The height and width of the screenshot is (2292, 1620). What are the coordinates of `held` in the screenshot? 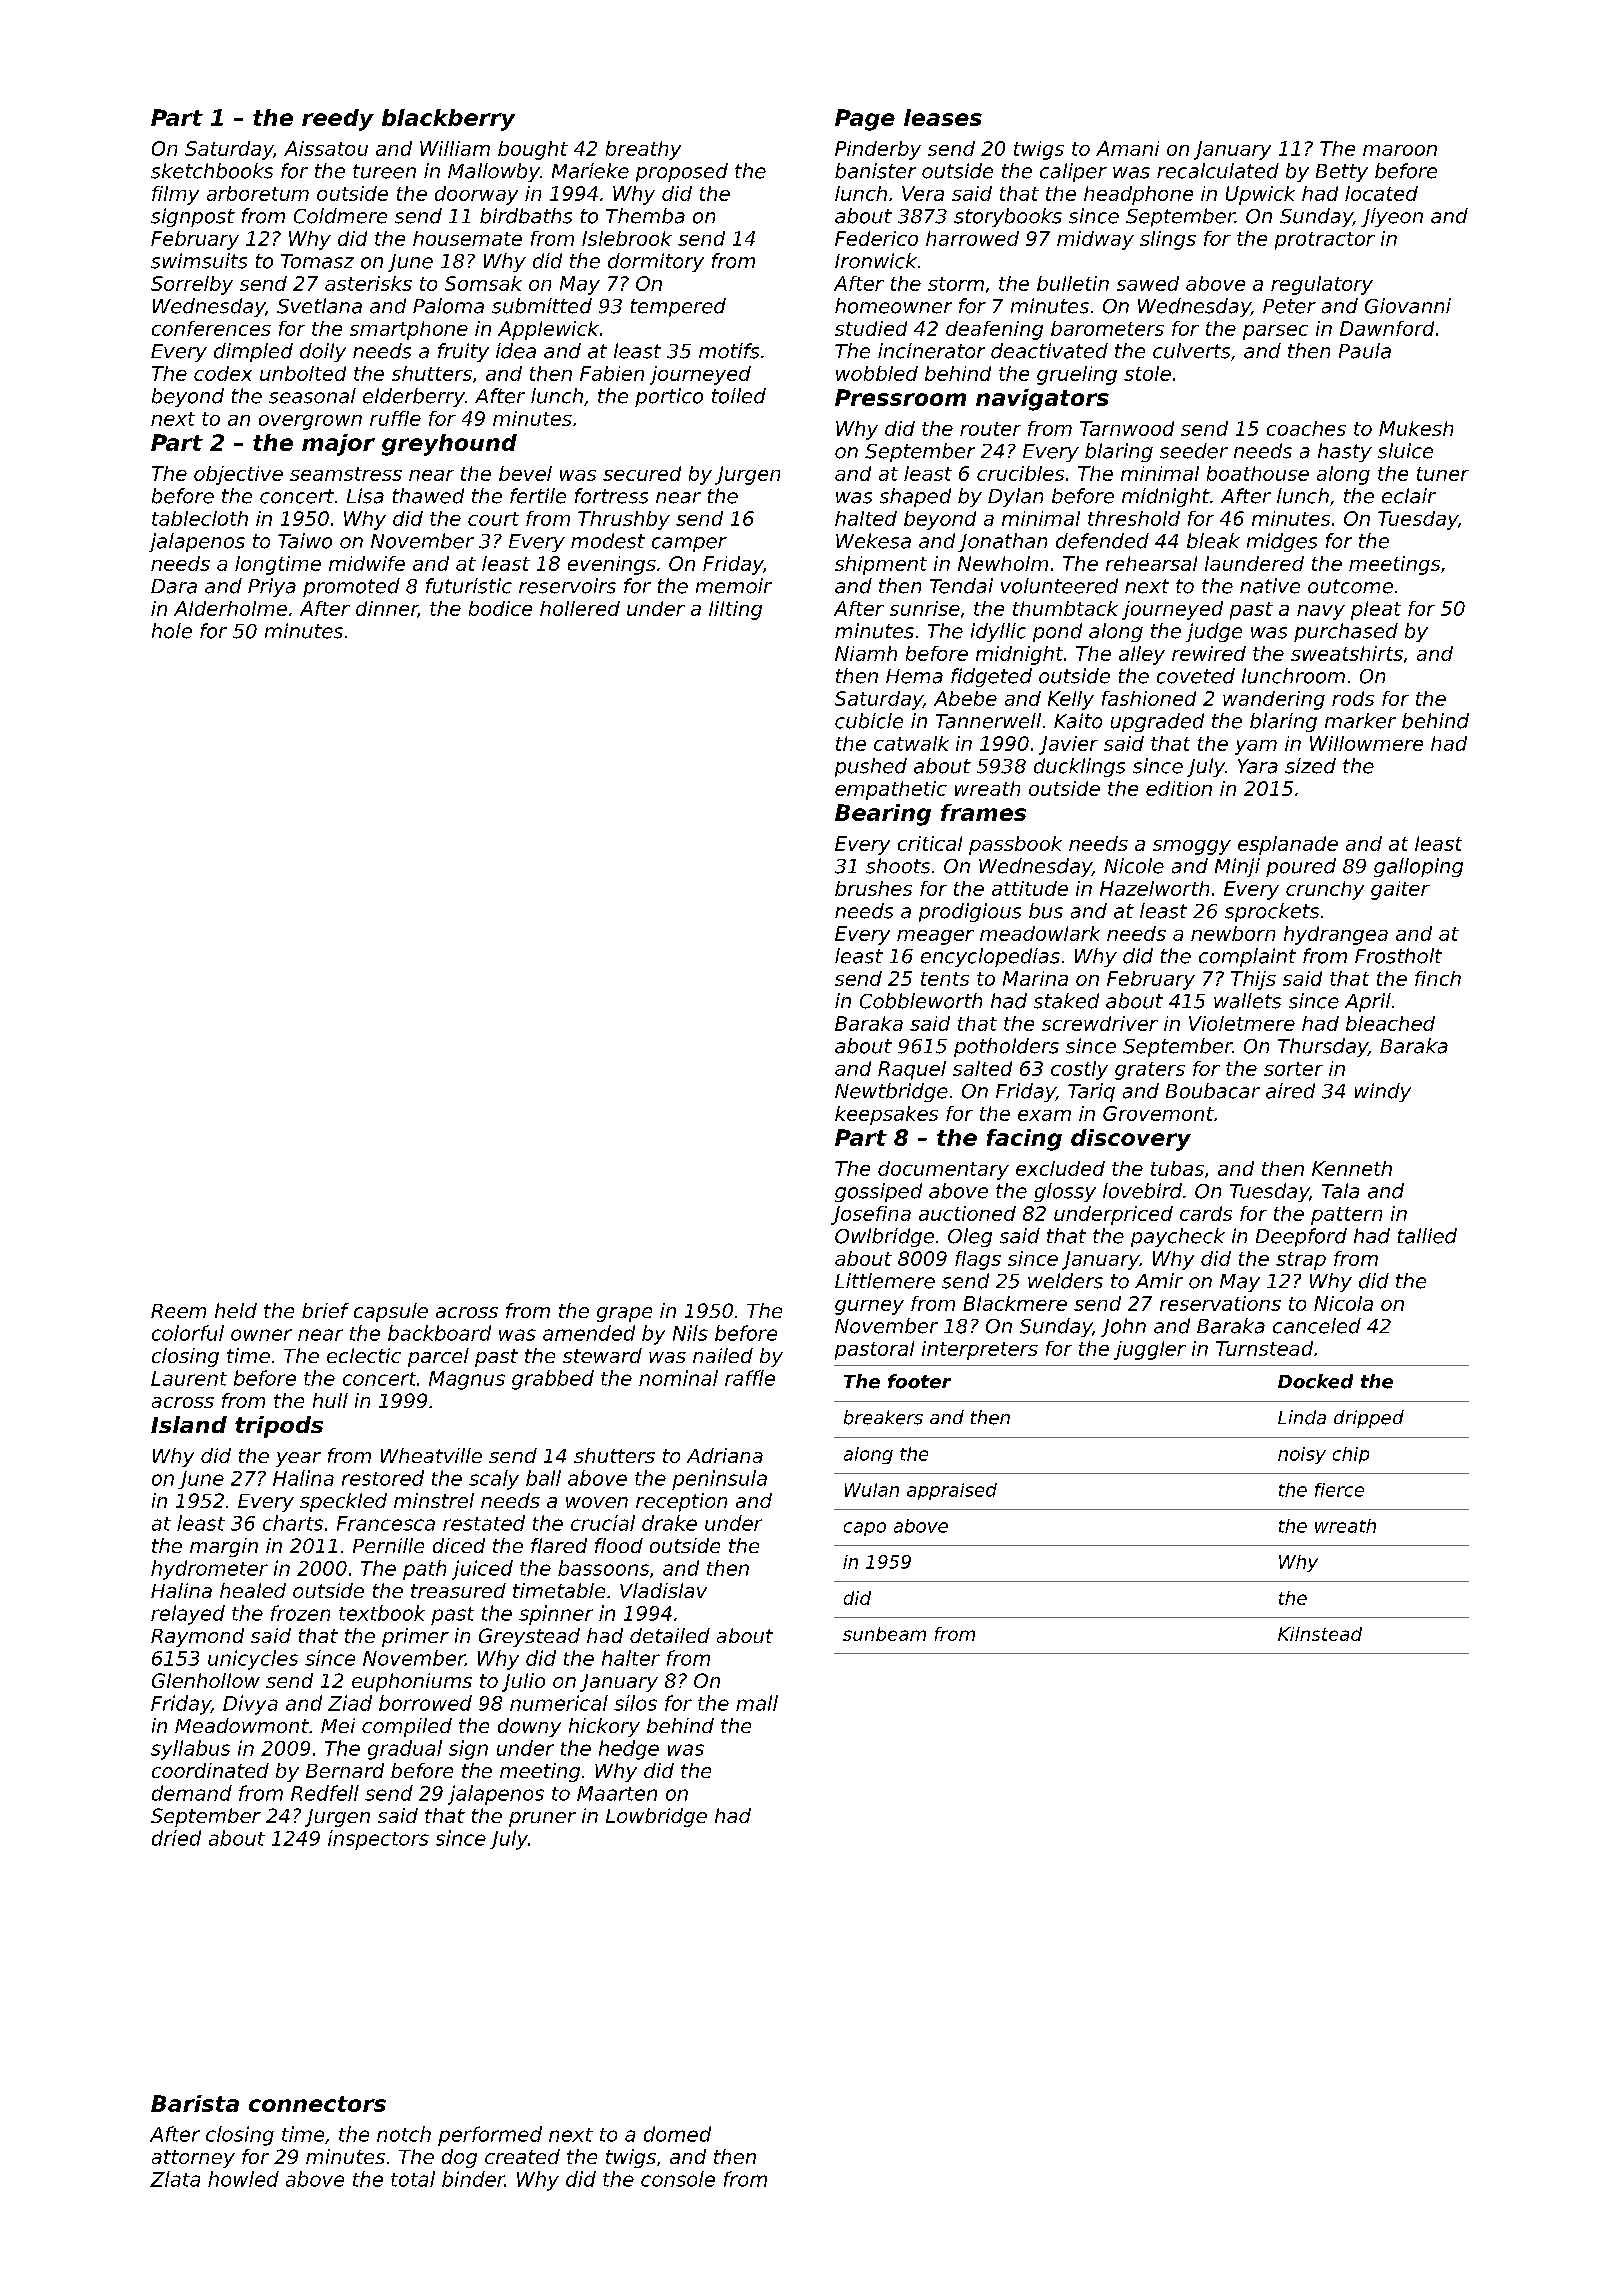 It's located at (236, 1310).
